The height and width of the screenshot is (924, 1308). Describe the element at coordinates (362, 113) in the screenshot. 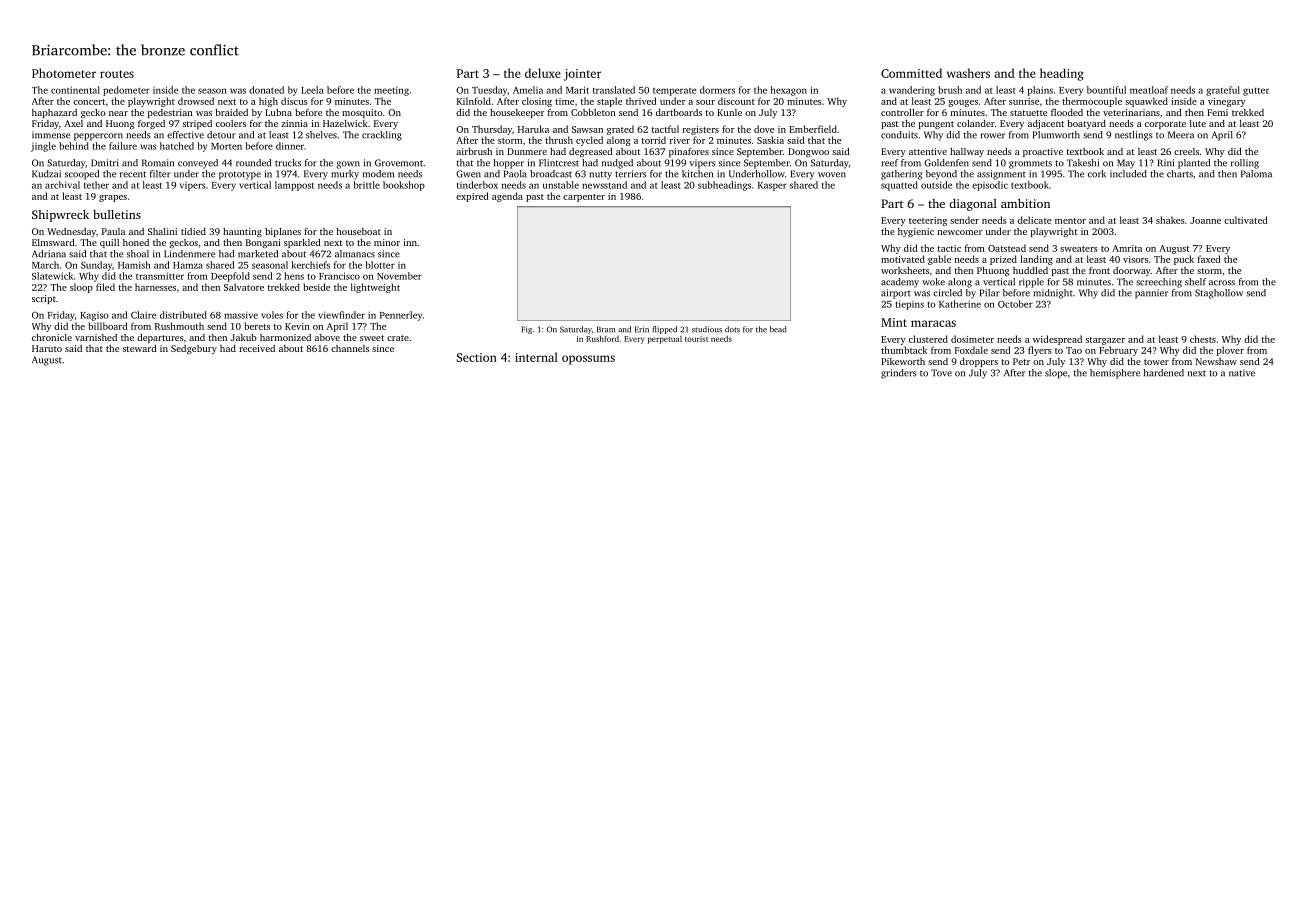

I see `mosquito` at that location.
